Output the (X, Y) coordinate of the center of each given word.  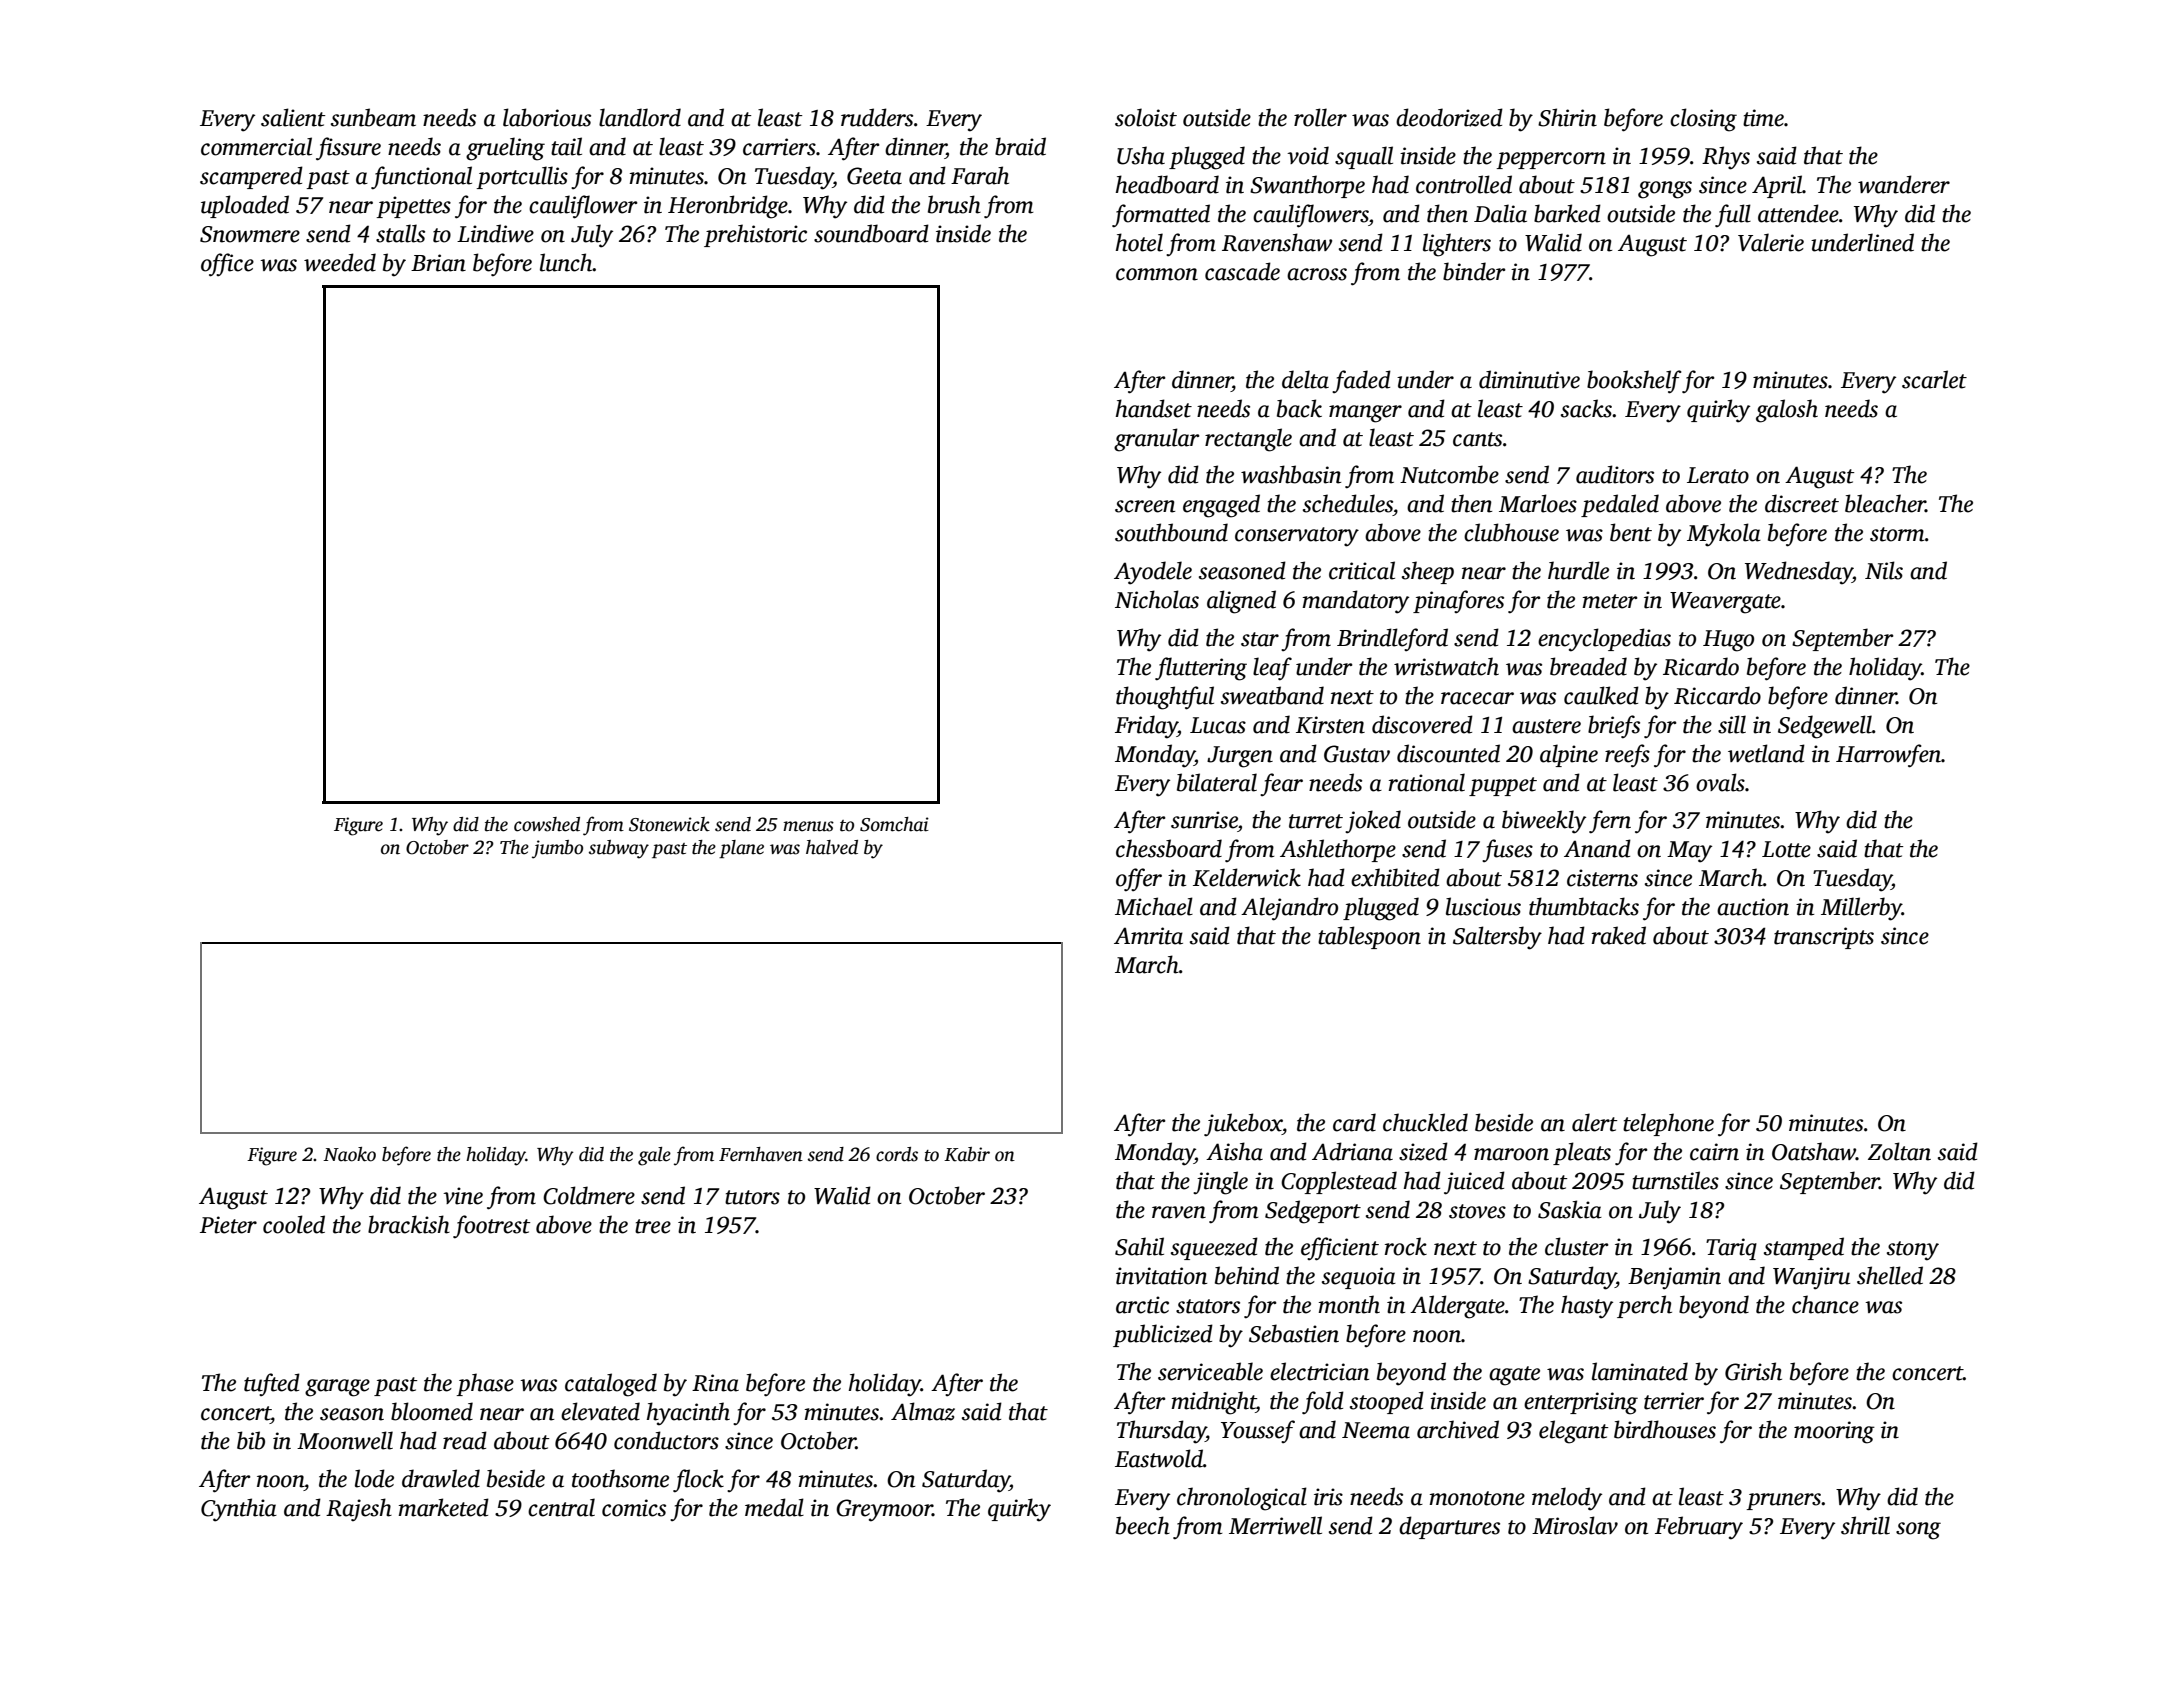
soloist (1146, 117)
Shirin (1567, 117)
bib (251, 1440)
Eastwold (1159, 1458)
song (1918, 1531)
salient (293, 117)
